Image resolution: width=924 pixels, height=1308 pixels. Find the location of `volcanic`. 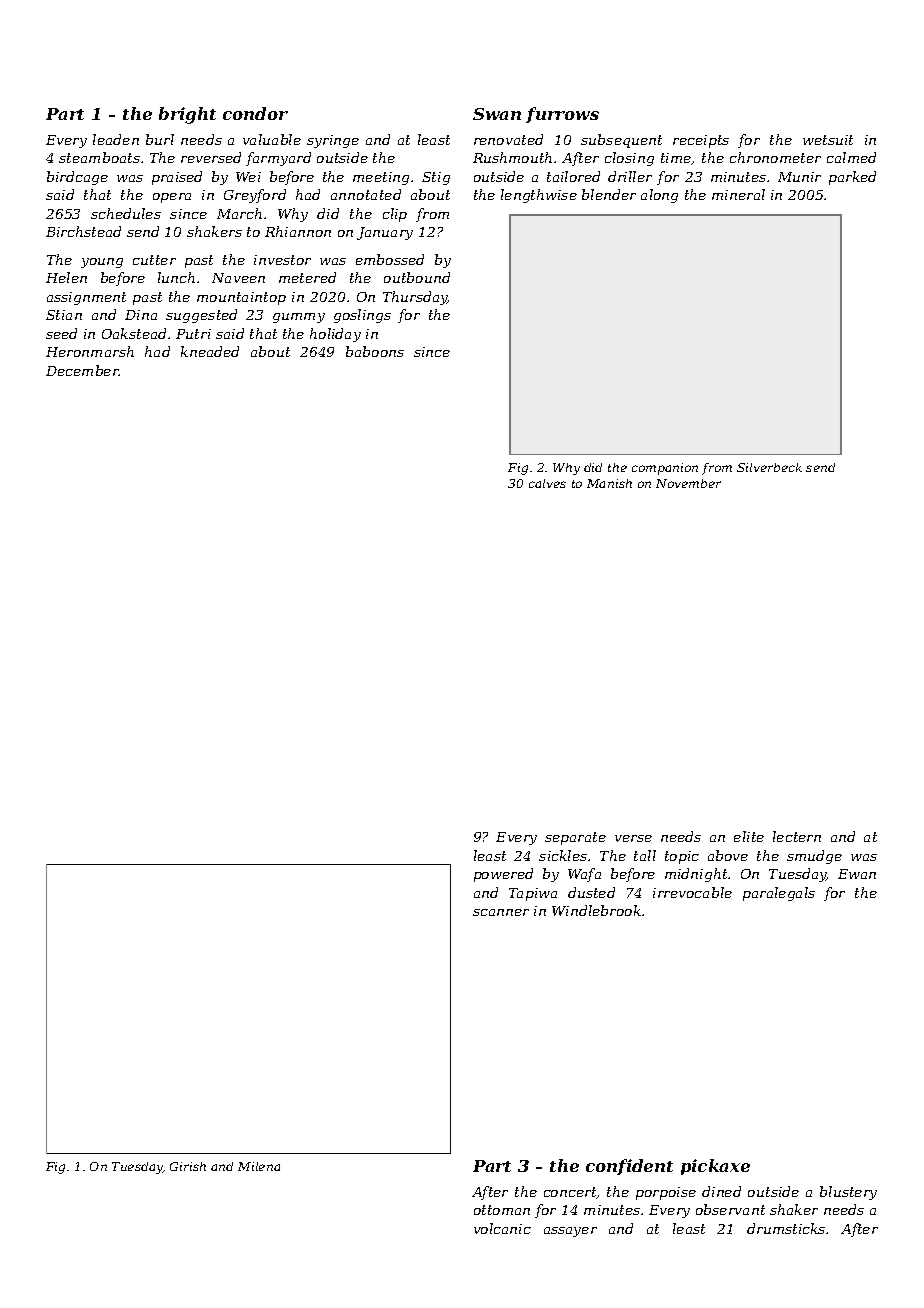

volcanic is located at coordinates (502, 1228).
